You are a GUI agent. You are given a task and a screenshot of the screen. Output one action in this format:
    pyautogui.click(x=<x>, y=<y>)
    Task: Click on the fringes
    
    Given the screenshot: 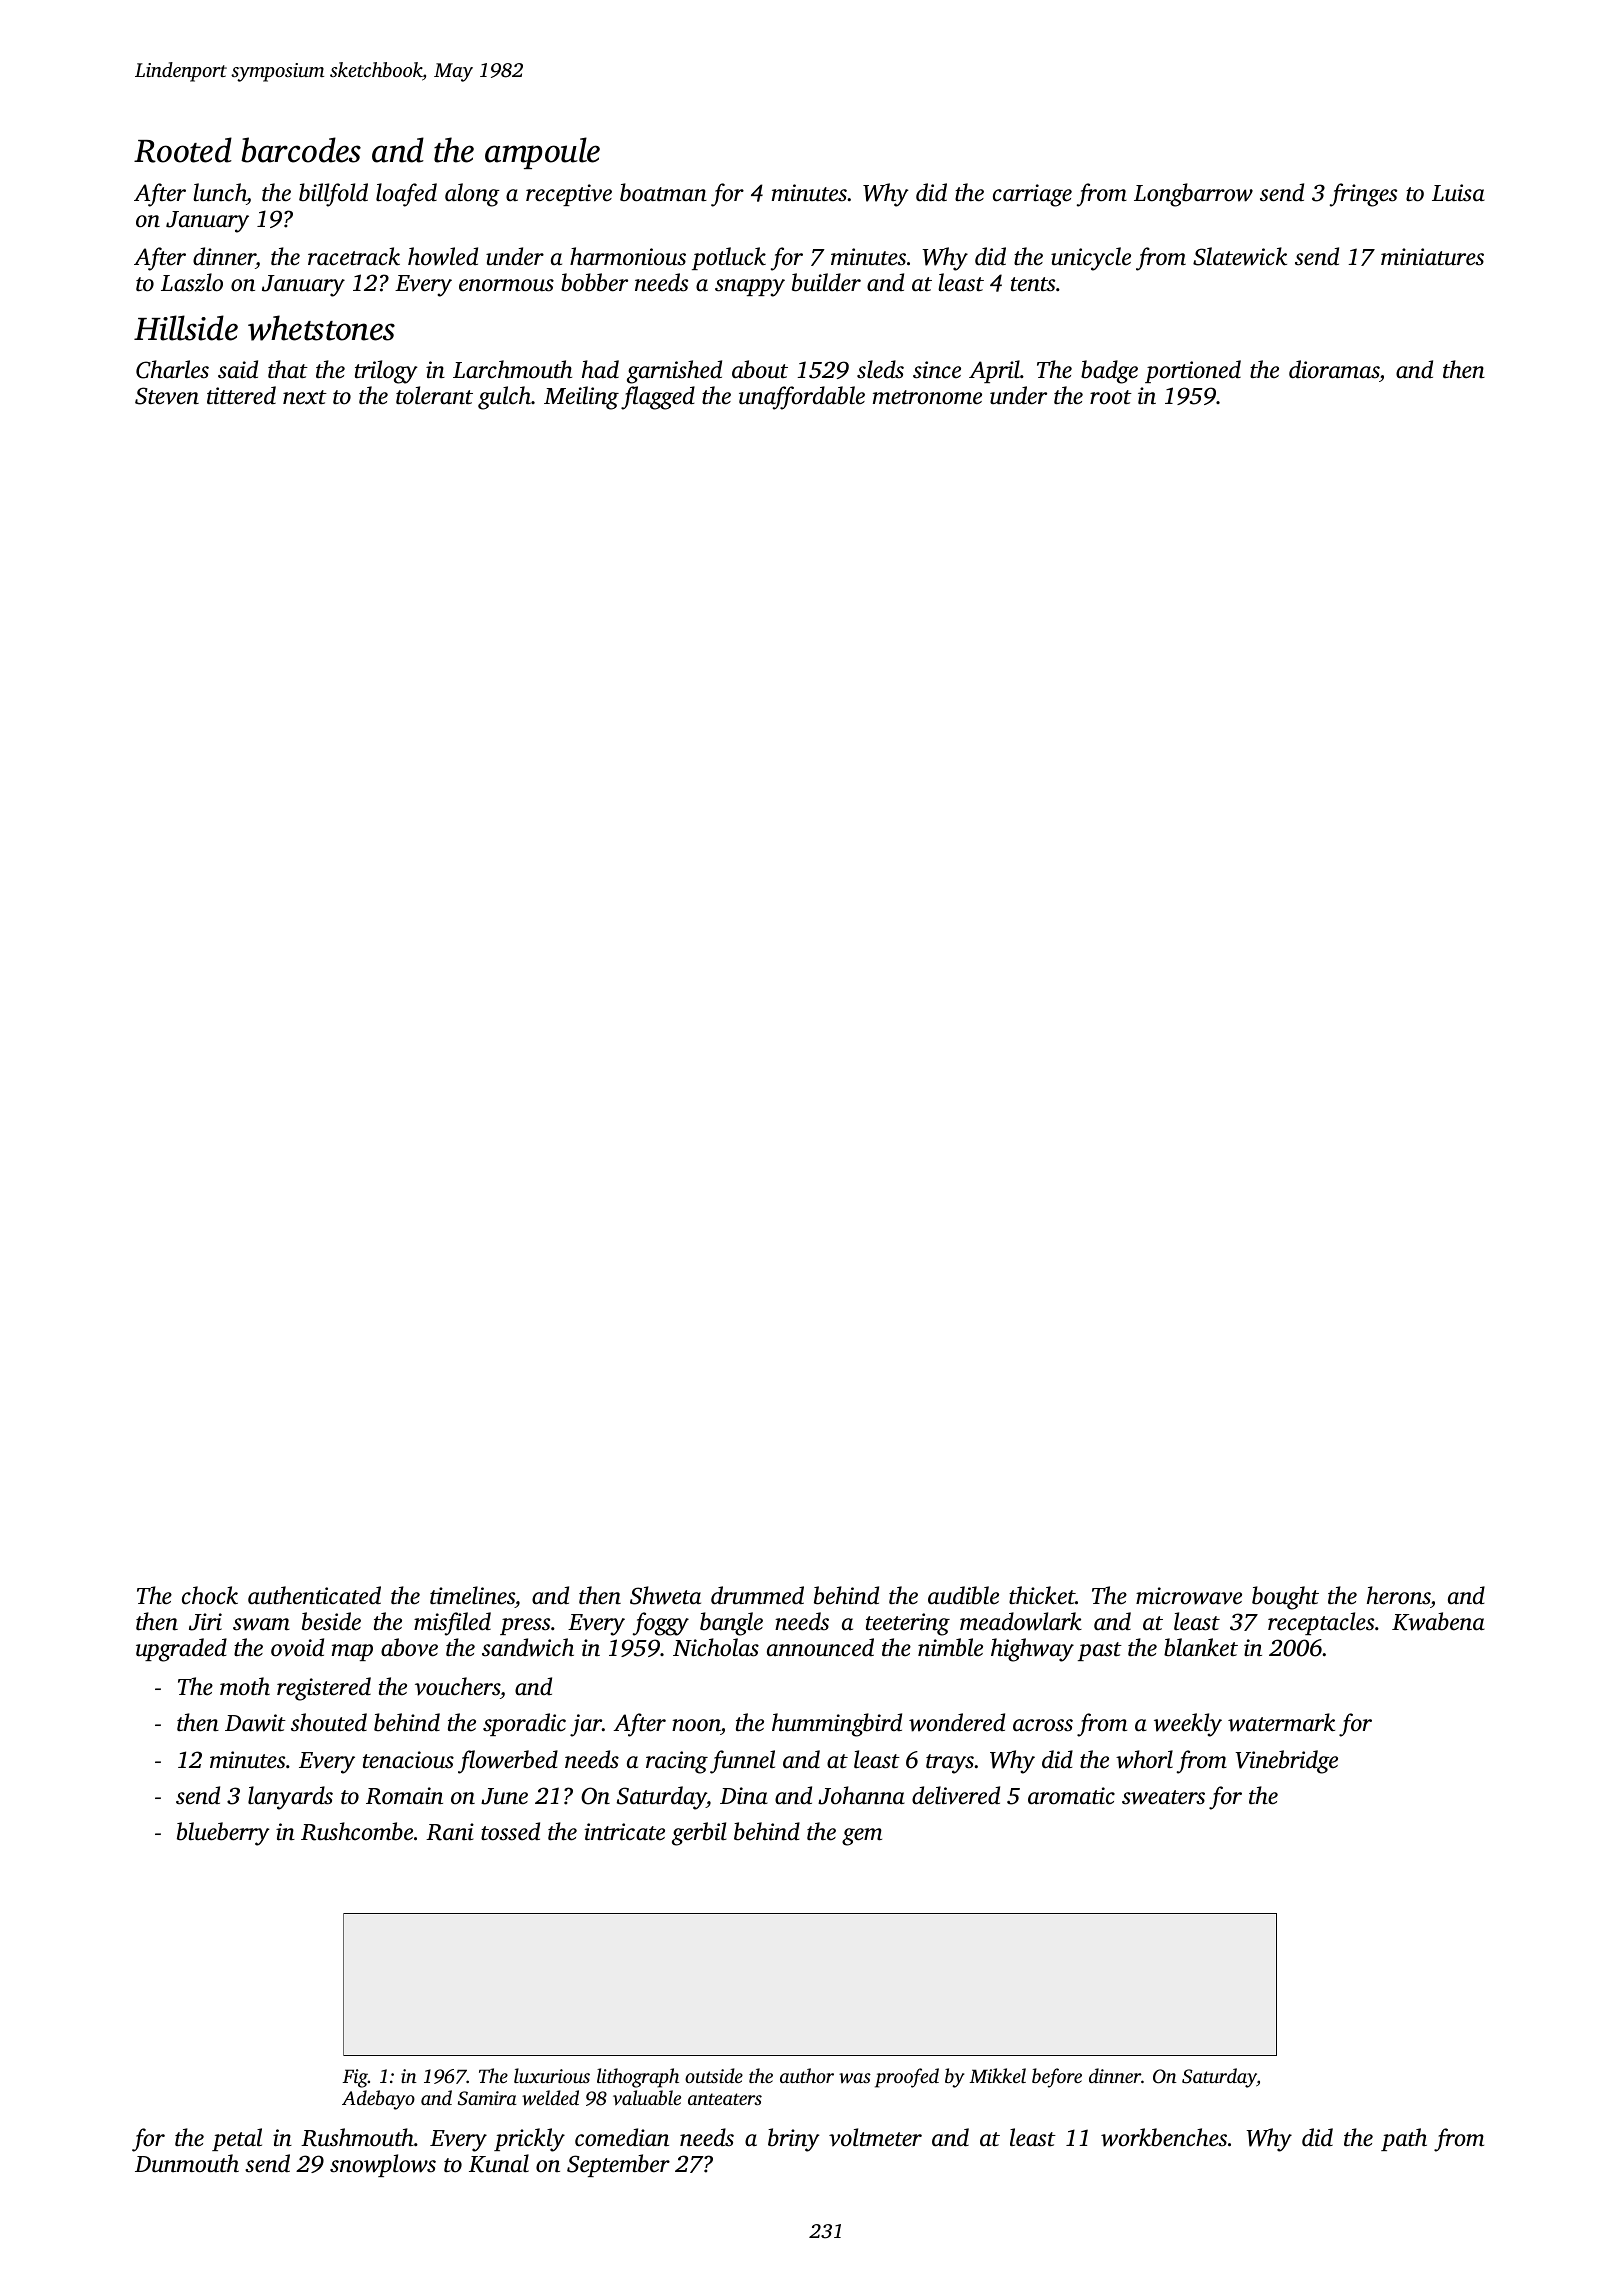 What is the action you would take?
    pyautogui.click(x=1363, y=195)
